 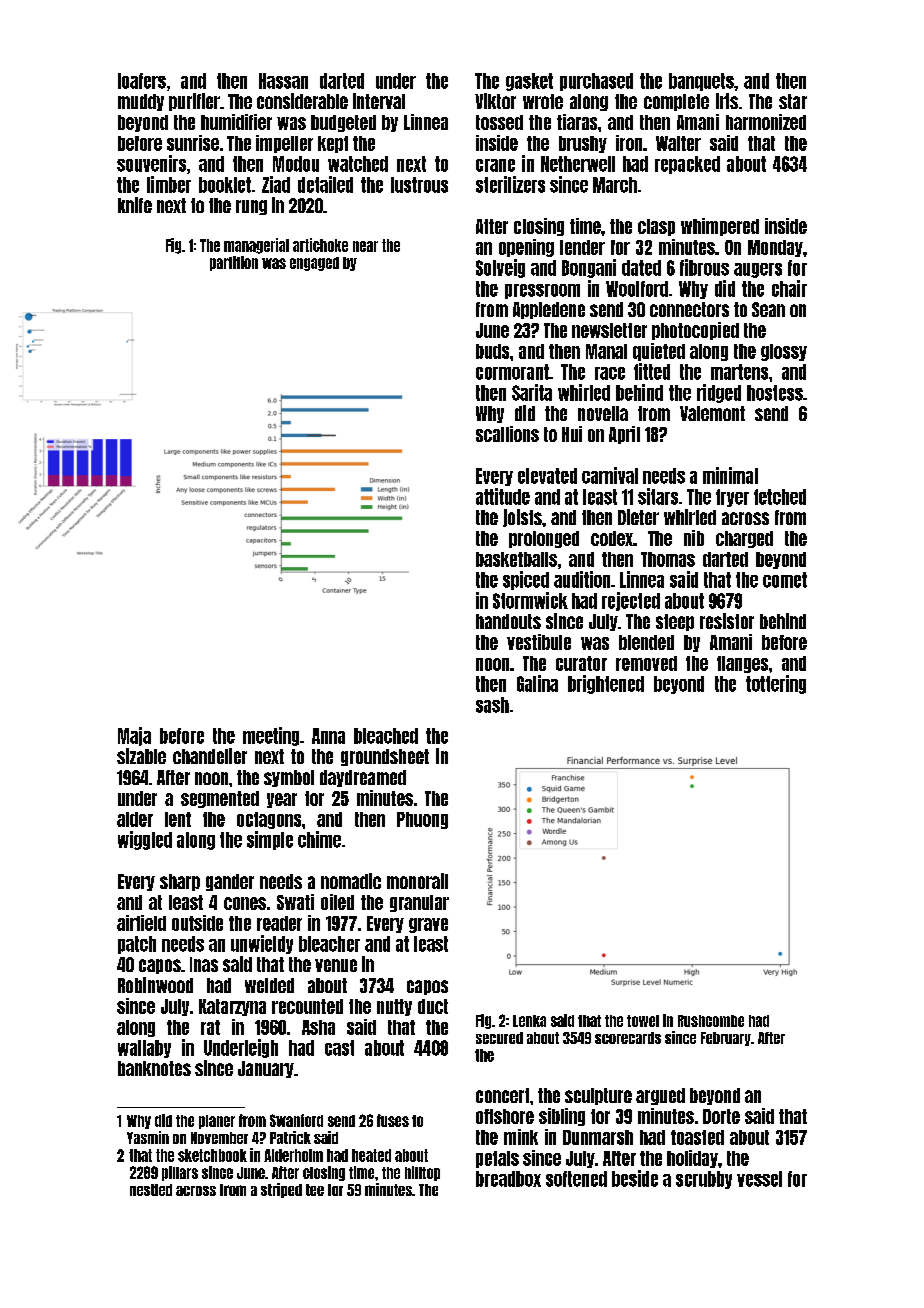 What do you see at coordinates (701, 82) in the document?
I see `banquets` at bounding box center [701, 82].
